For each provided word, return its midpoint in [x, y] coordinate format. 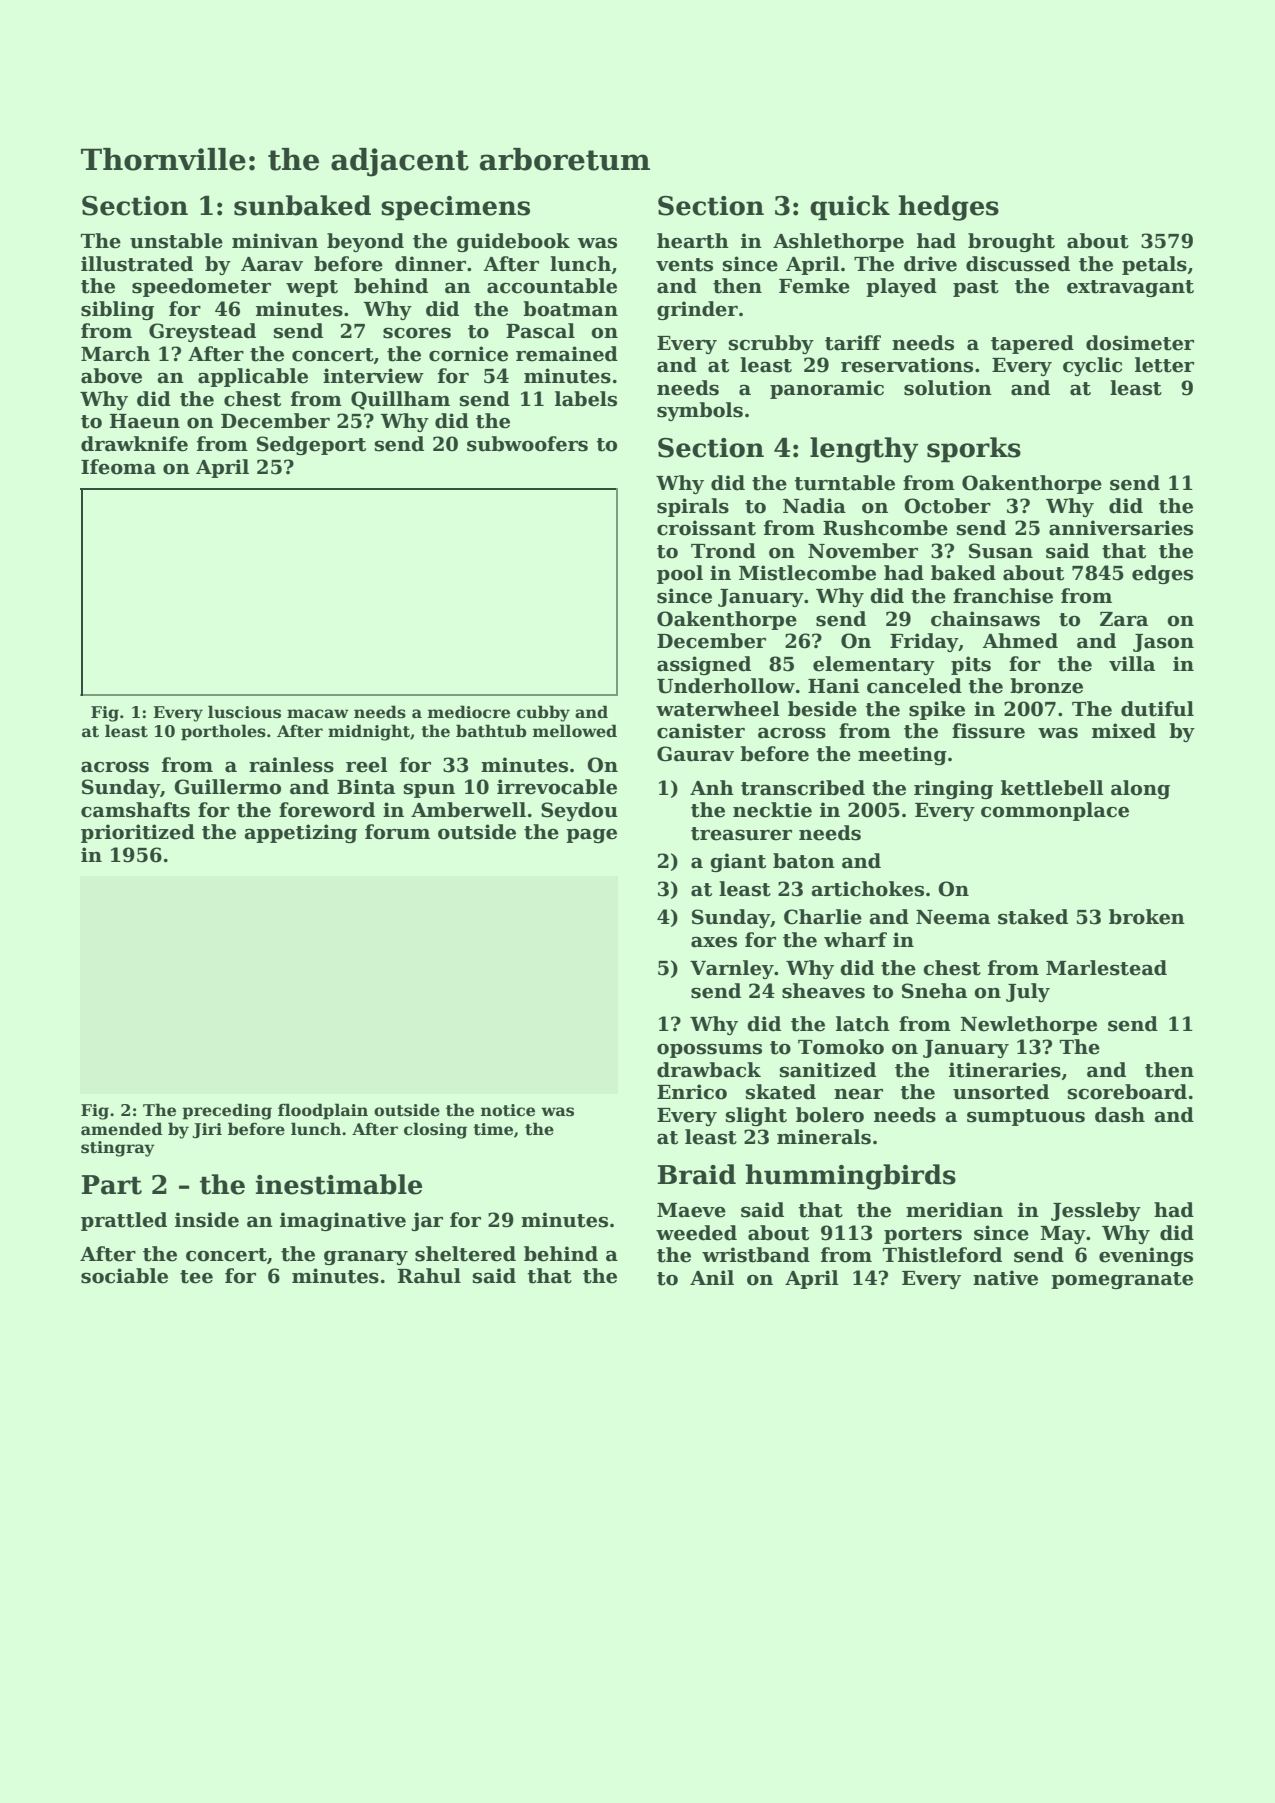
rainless [291, 765]
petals [1154, 265]
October [947, 506]
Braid [697, 1174]
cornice [468, 354]
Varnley [732, 969]
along [1140, 789]
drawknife [134, 444]
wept [312, 288]
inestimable [339, 1184]
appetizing [300, 833]
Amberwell [468, 810]
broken [1147, 917]
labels [586, 399]
